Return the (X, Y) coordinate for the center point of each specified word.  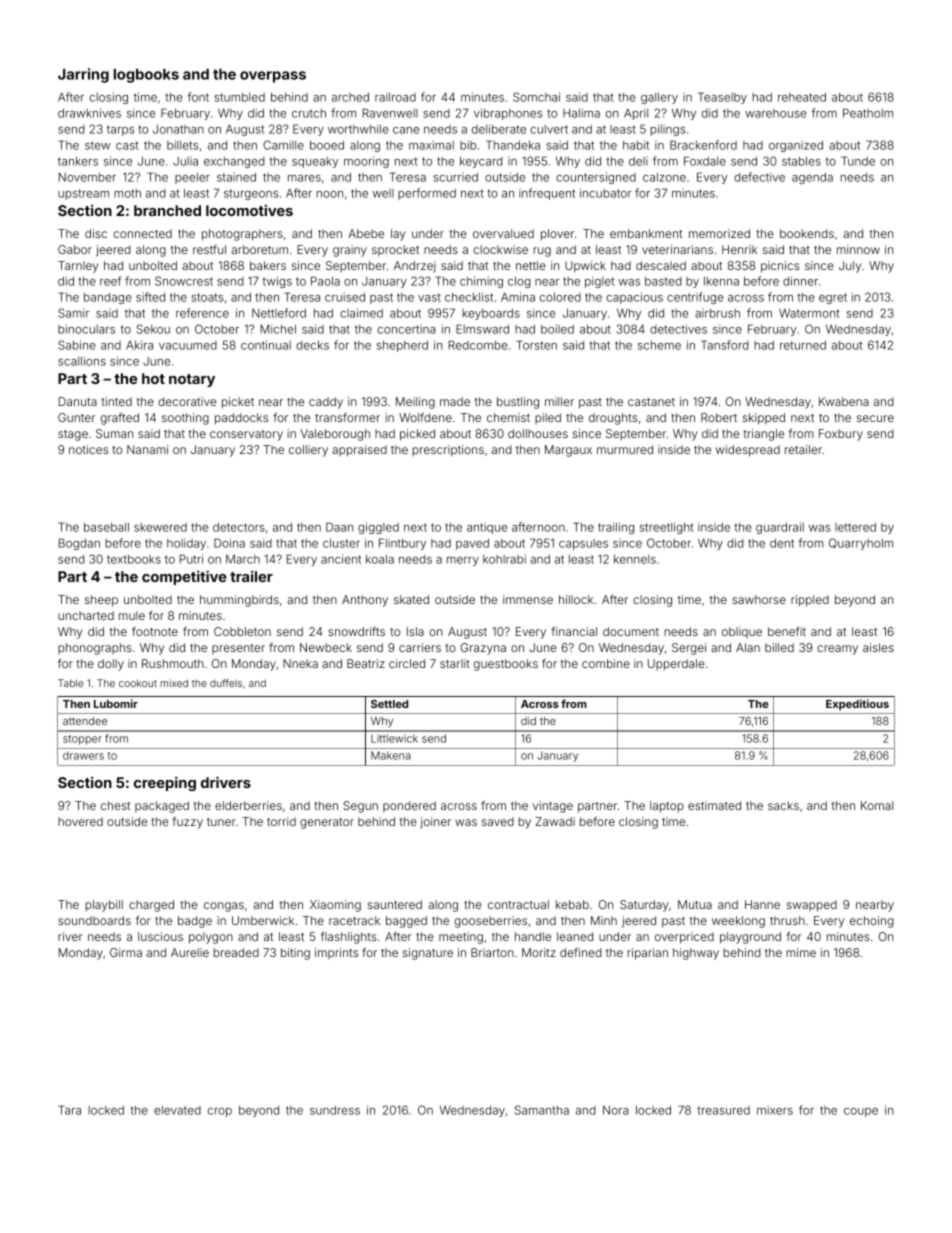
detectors (239, 527)
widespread (748, 451)
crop (220, 1112)
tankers (78, 161)
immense (528, 599)
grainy (350, 251)
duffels (226, 683)
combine (606, 663)
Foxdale (705, 161)
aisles (878, 647)
